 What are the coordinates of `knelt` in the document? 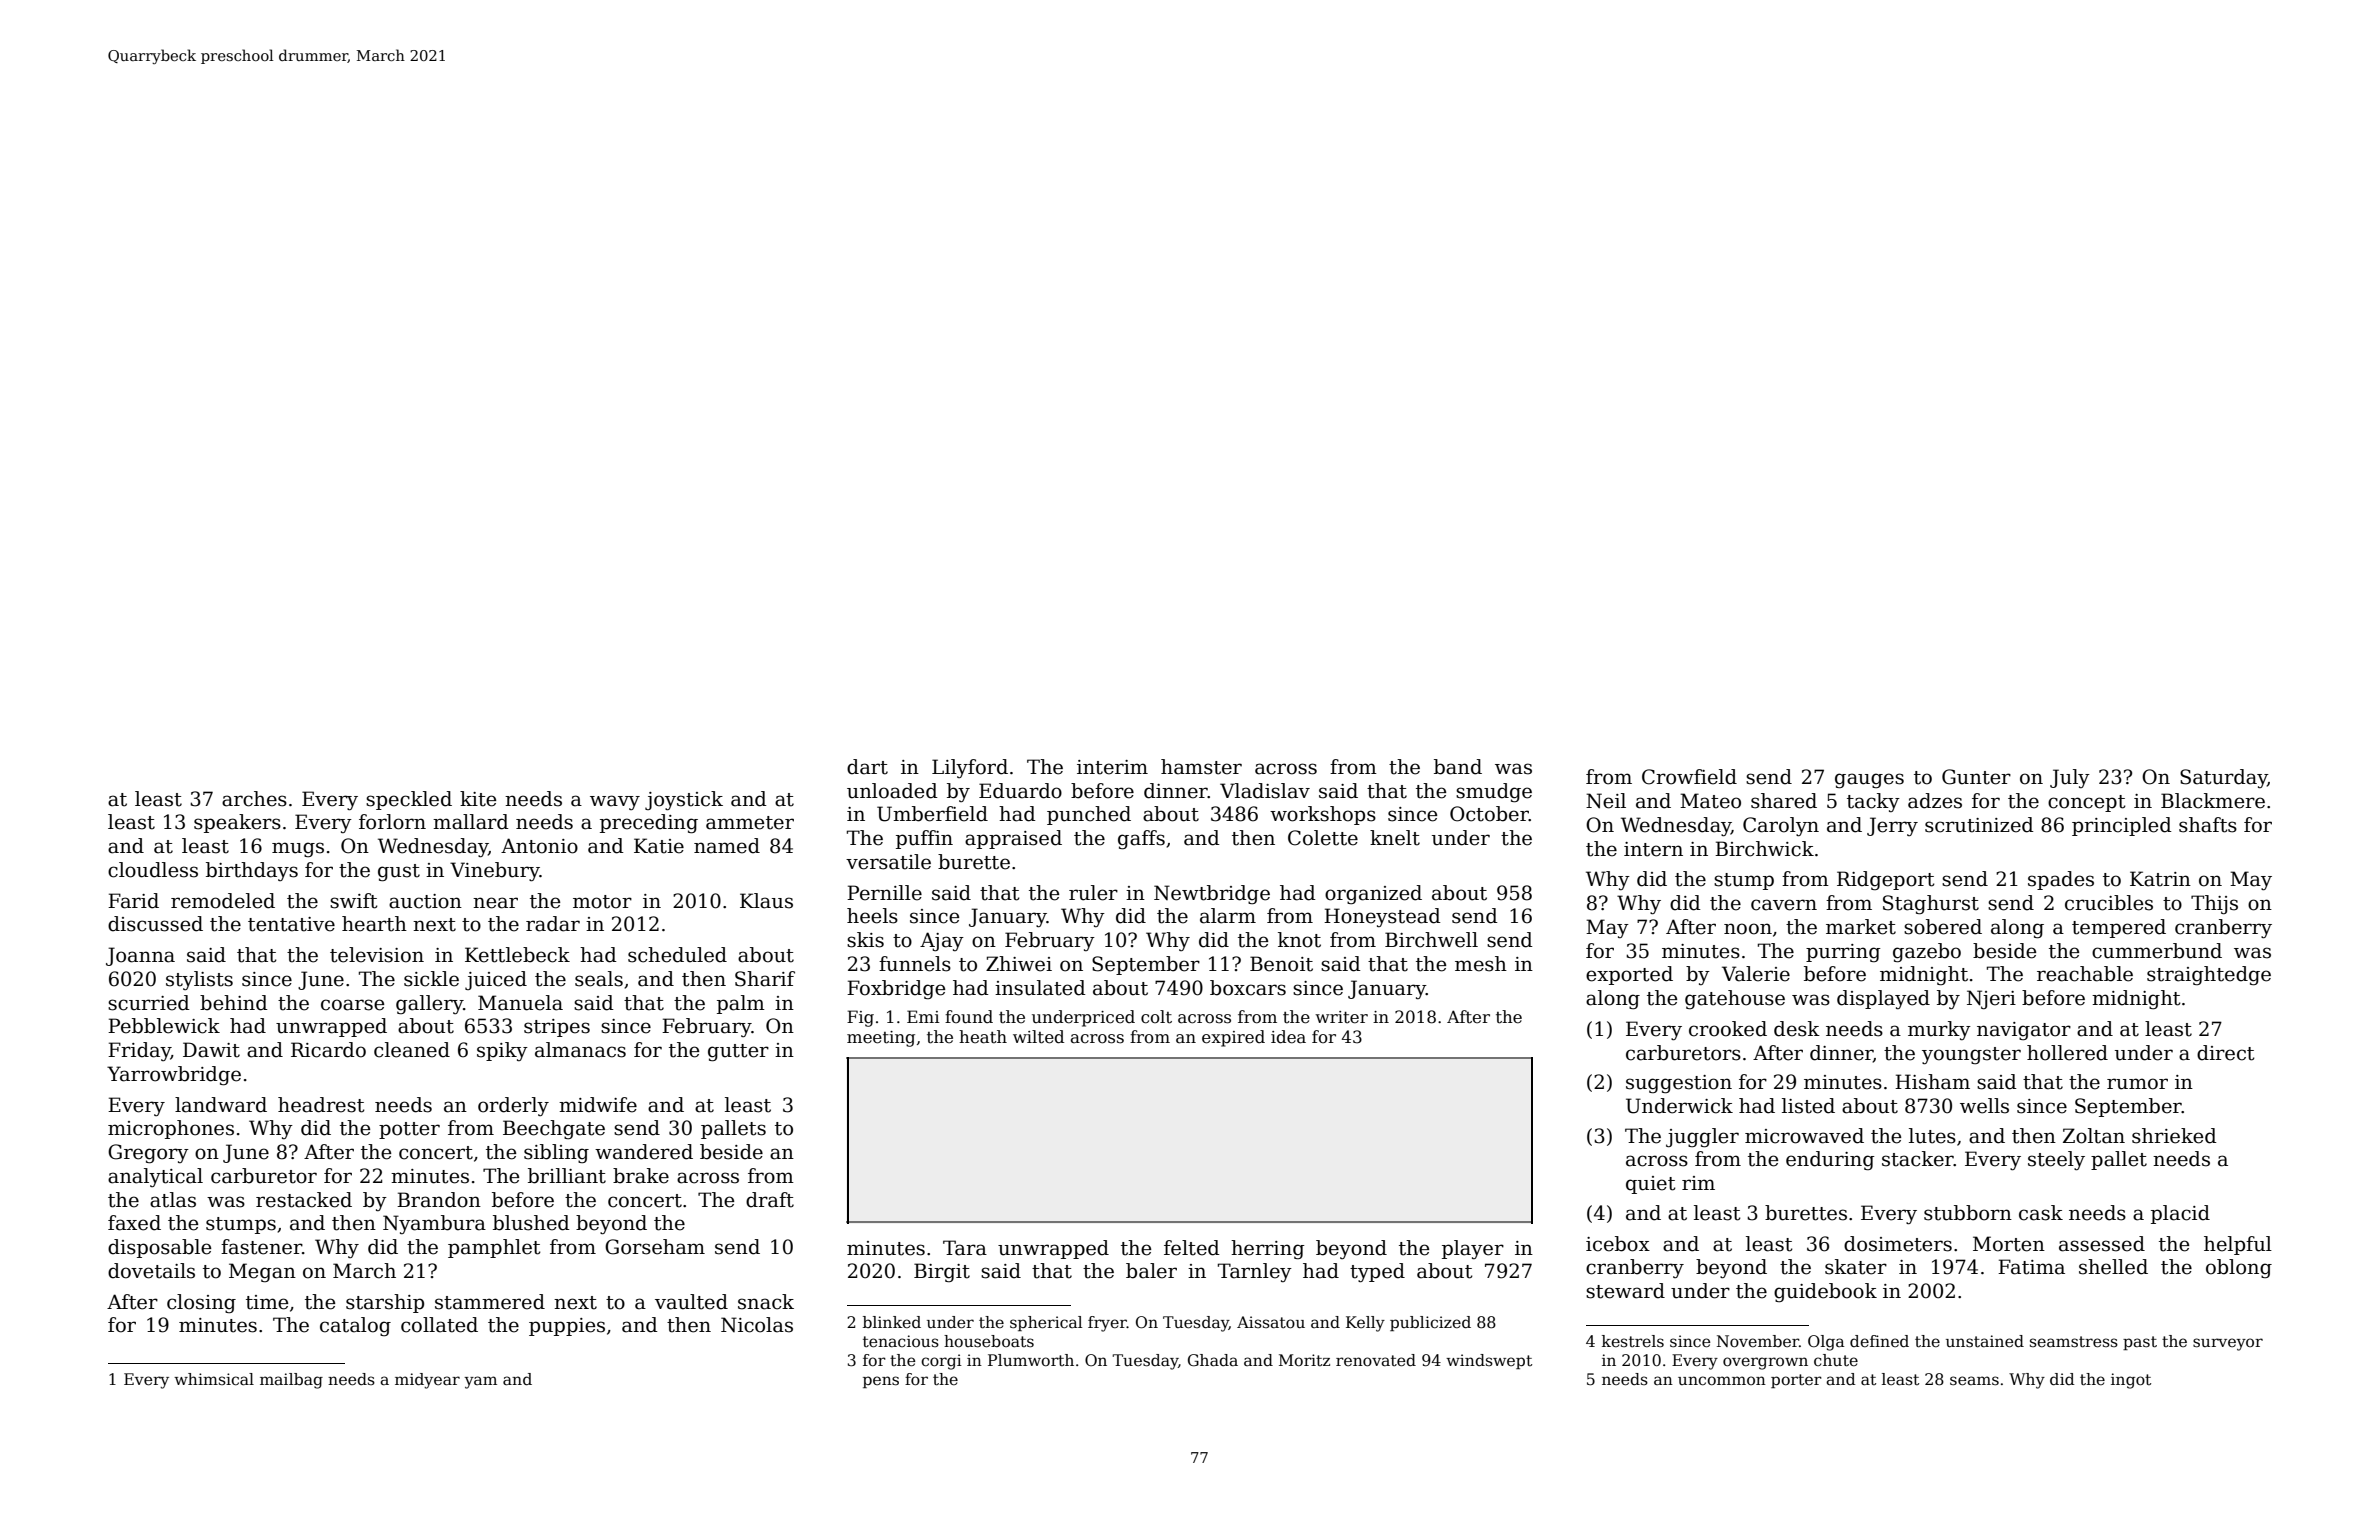 It's located at (1395, 838).
